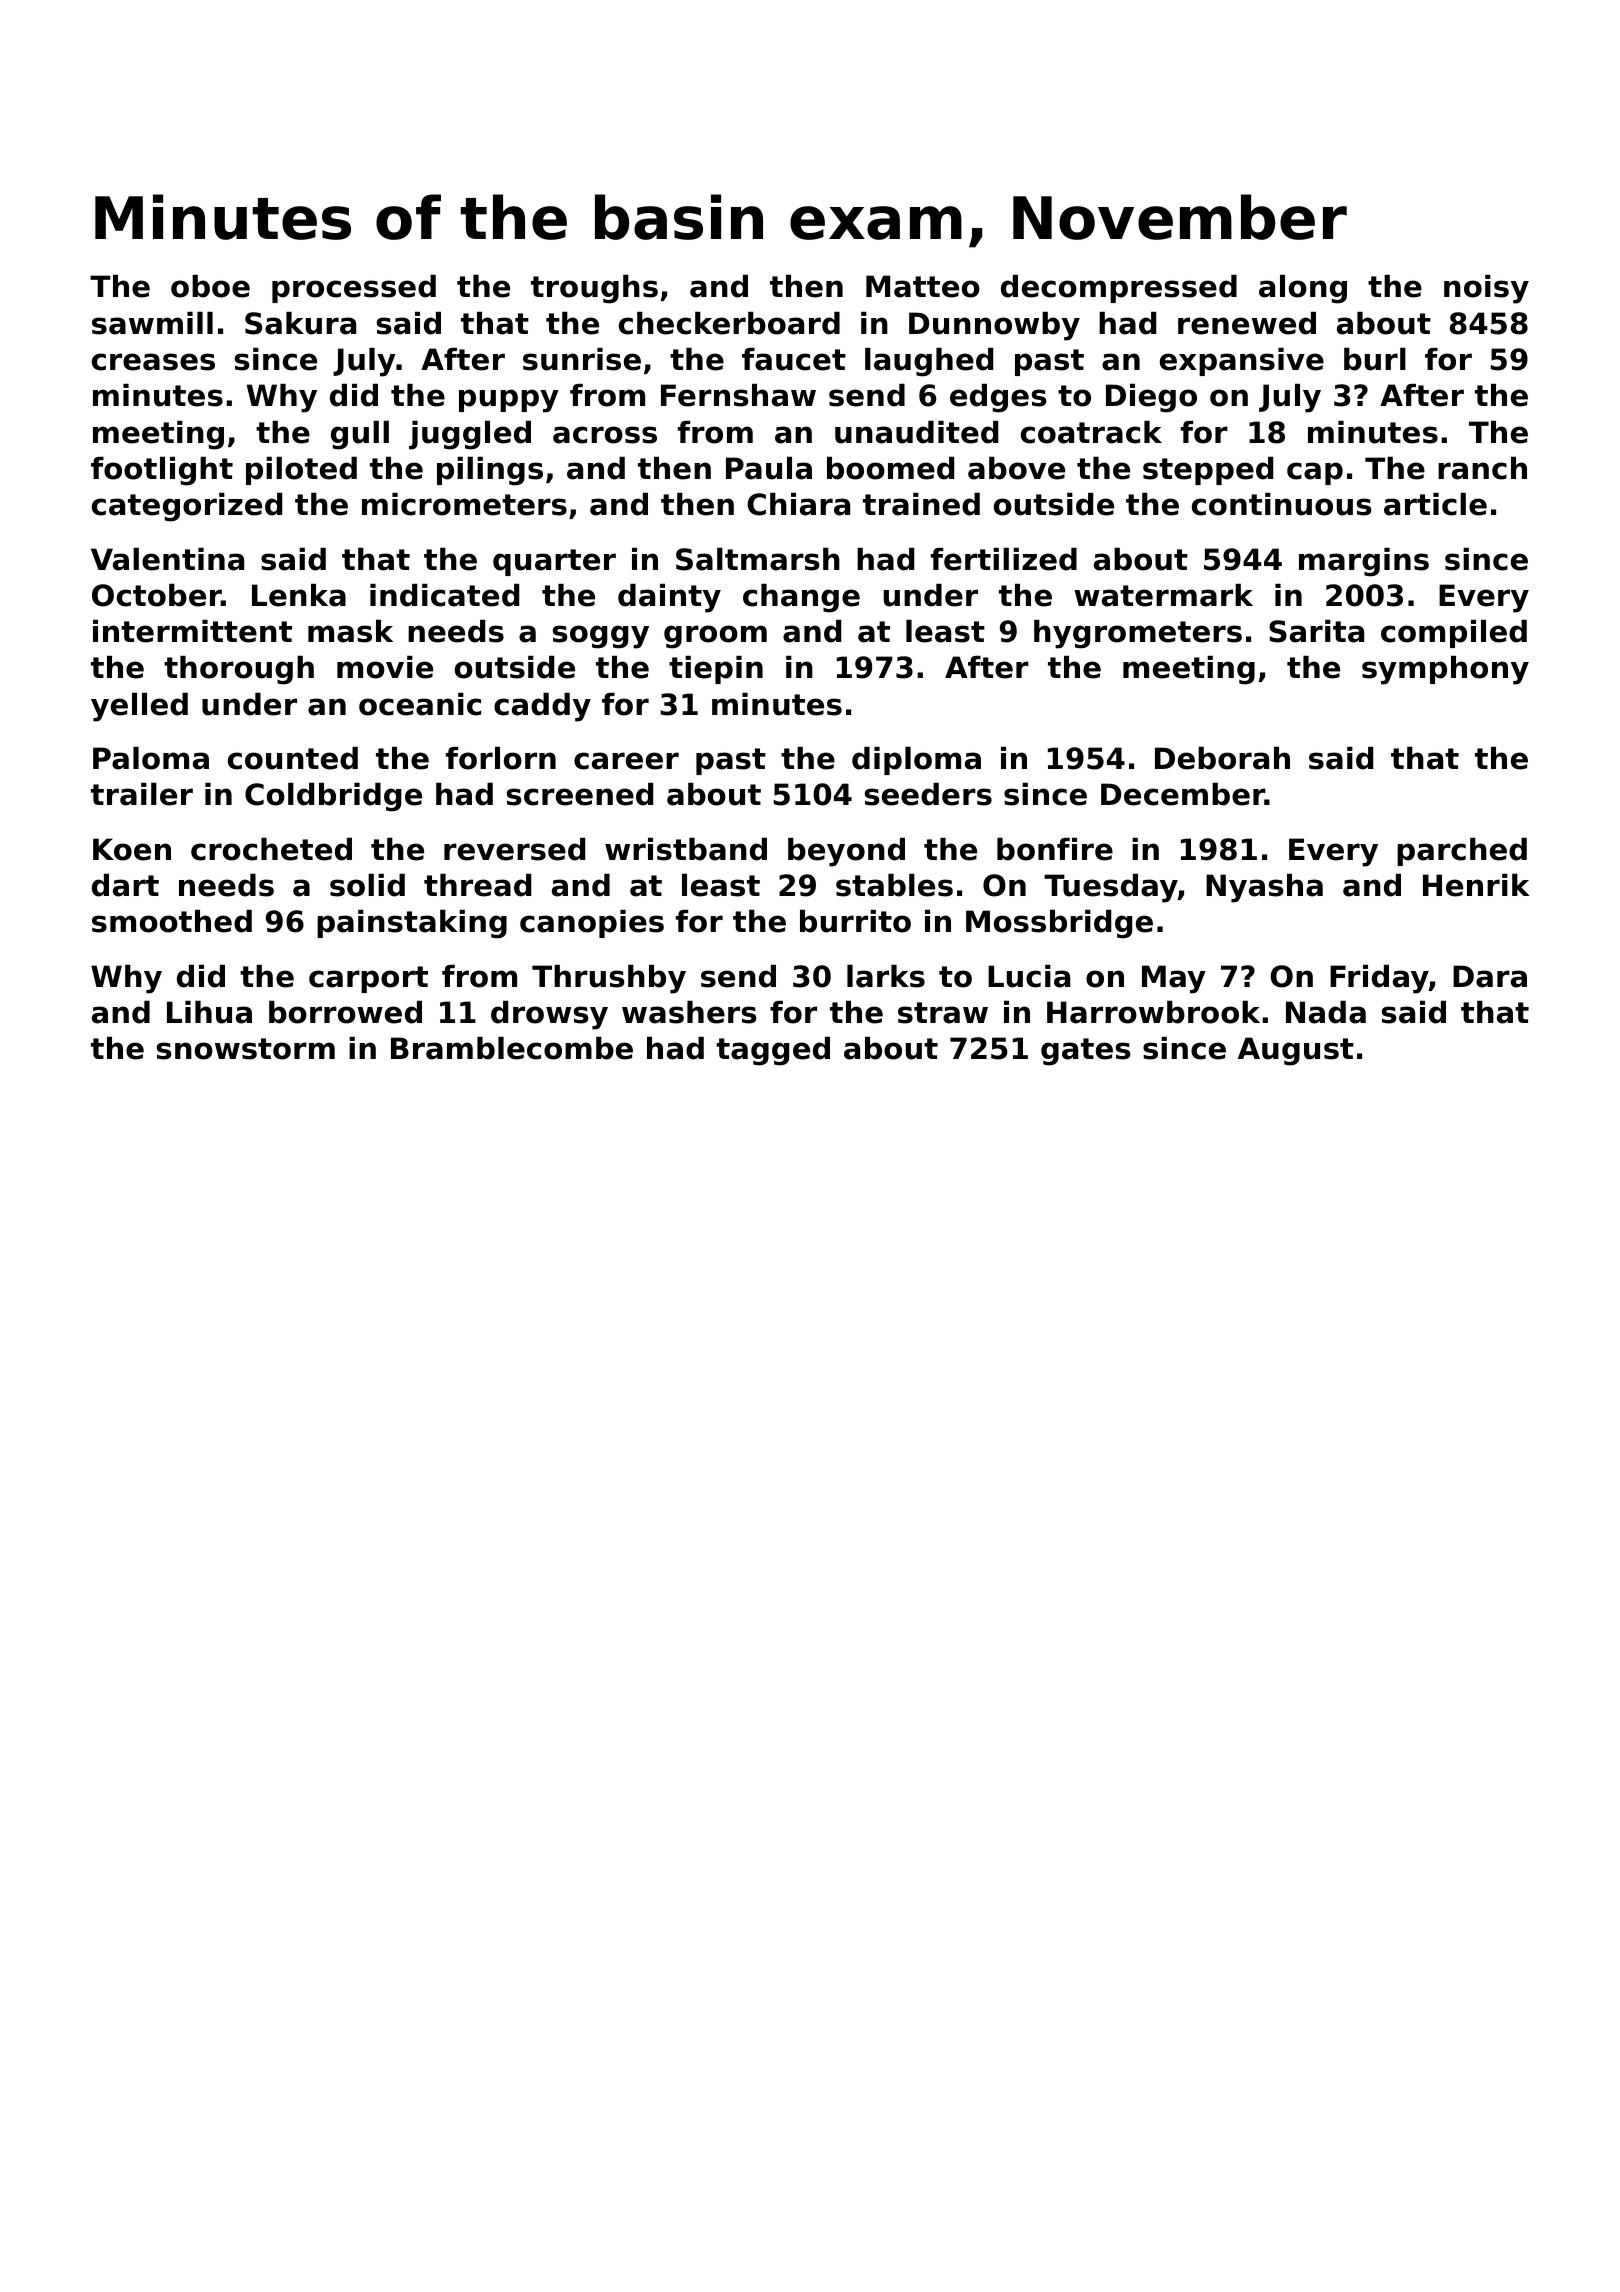  What do you see at coordinates (542, 707) in the page?
I see `caddy` at bounding box center [542, 707].
